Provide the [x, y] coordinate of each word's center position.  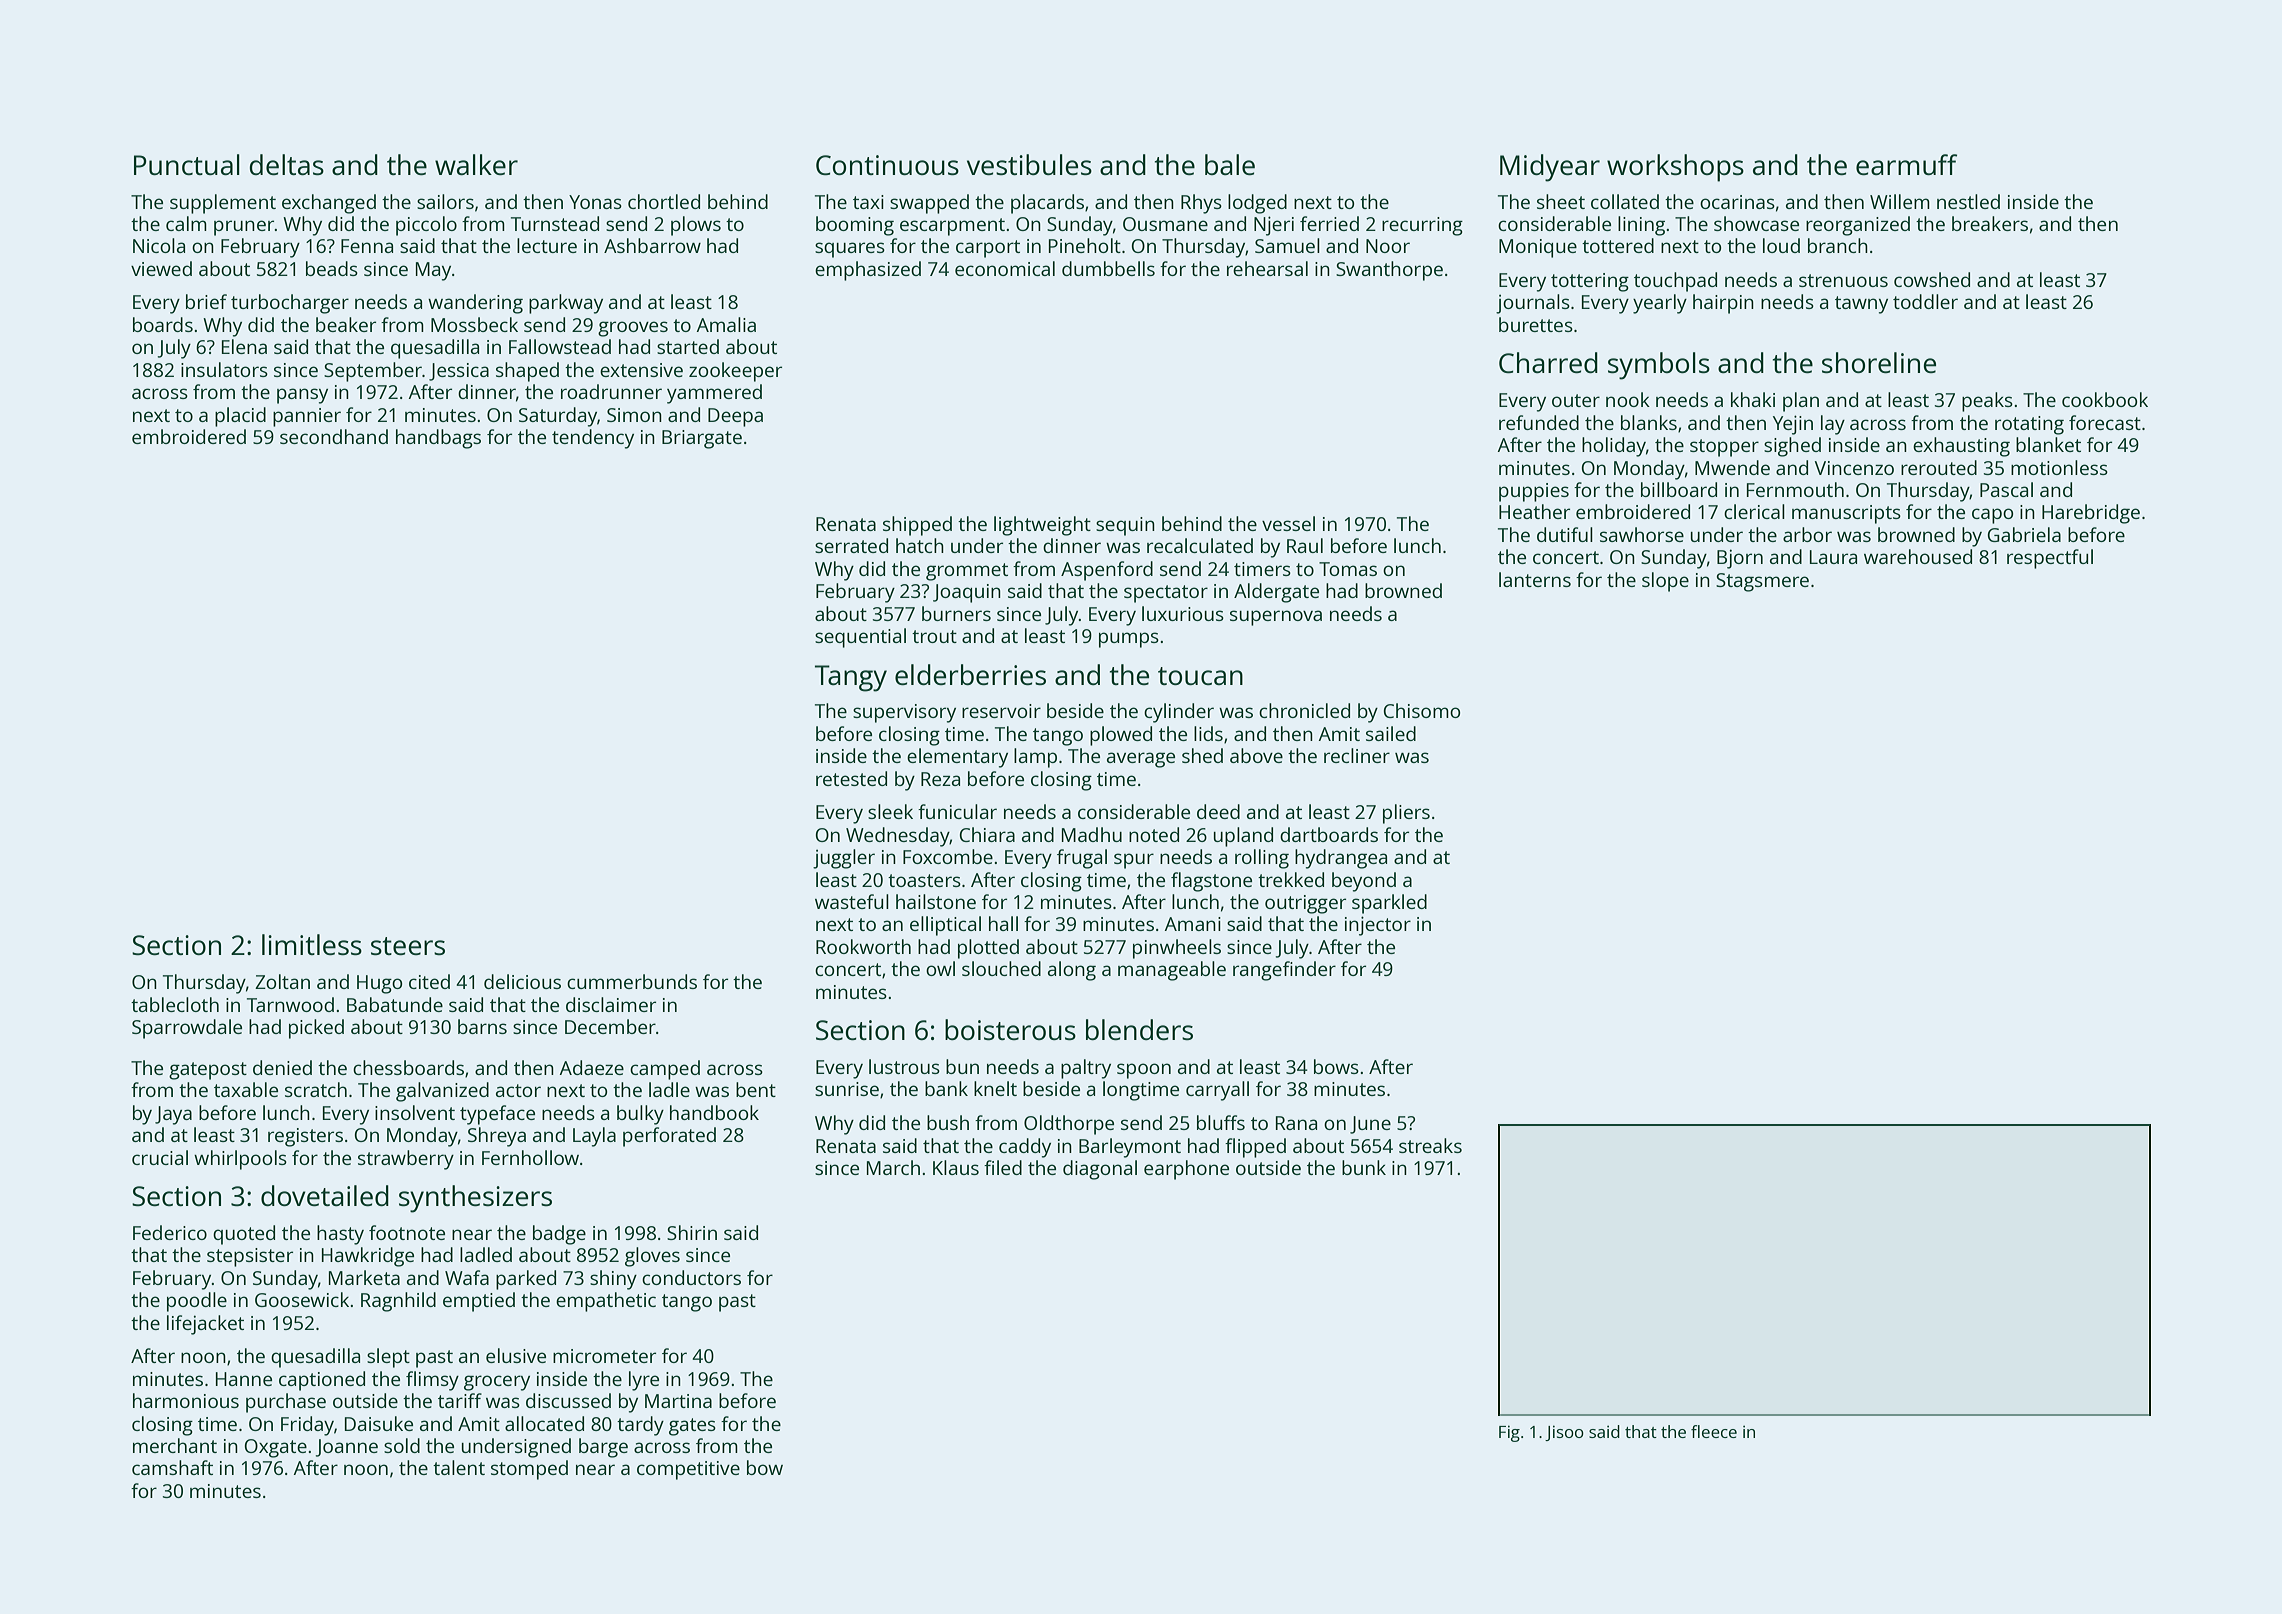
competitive [688, 1470]
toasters [924, 880]
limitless [312, 944]
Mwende [1732, 467]
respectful [2050, 559]
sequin [1125, 526]
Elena [244, 346]
